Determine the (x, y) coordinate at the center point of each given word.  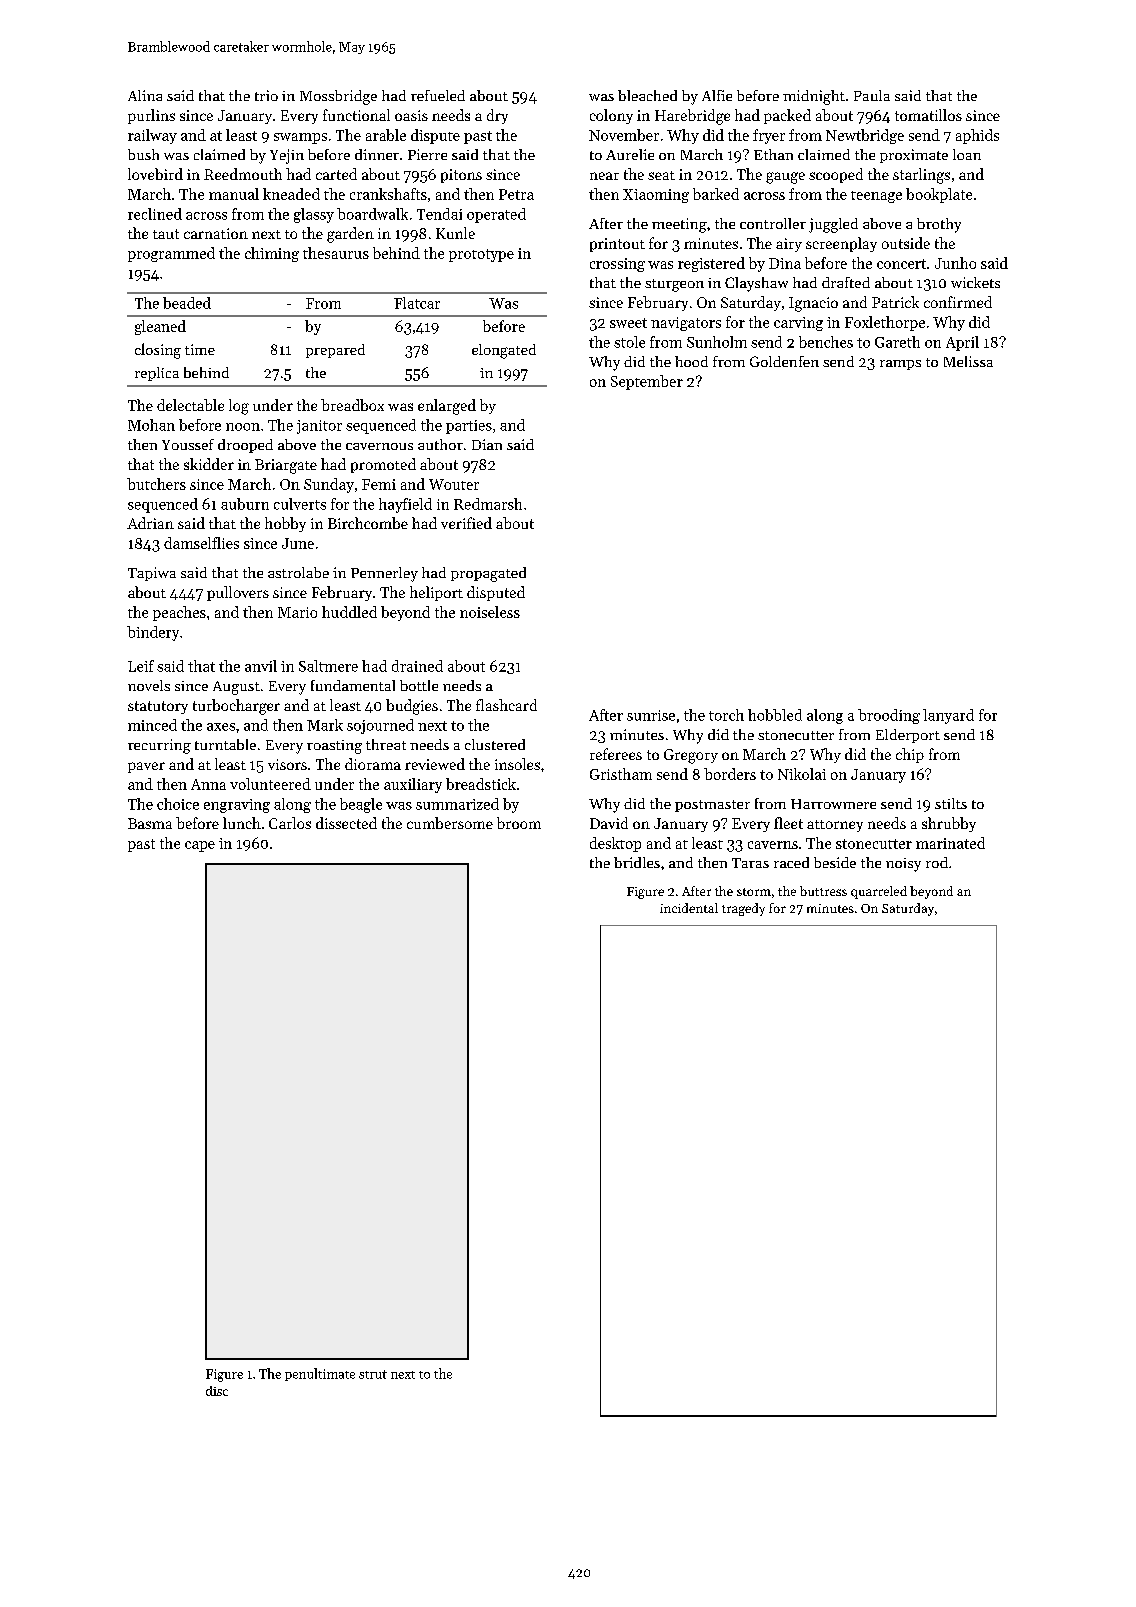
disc (217, 1391)
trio (266, 95)
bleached (647, 95)
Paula (872, 95)
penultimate (320, 1374)
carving (798, 324)
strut (373, 1374)
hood (691, 361)
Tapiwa (152, 574)
